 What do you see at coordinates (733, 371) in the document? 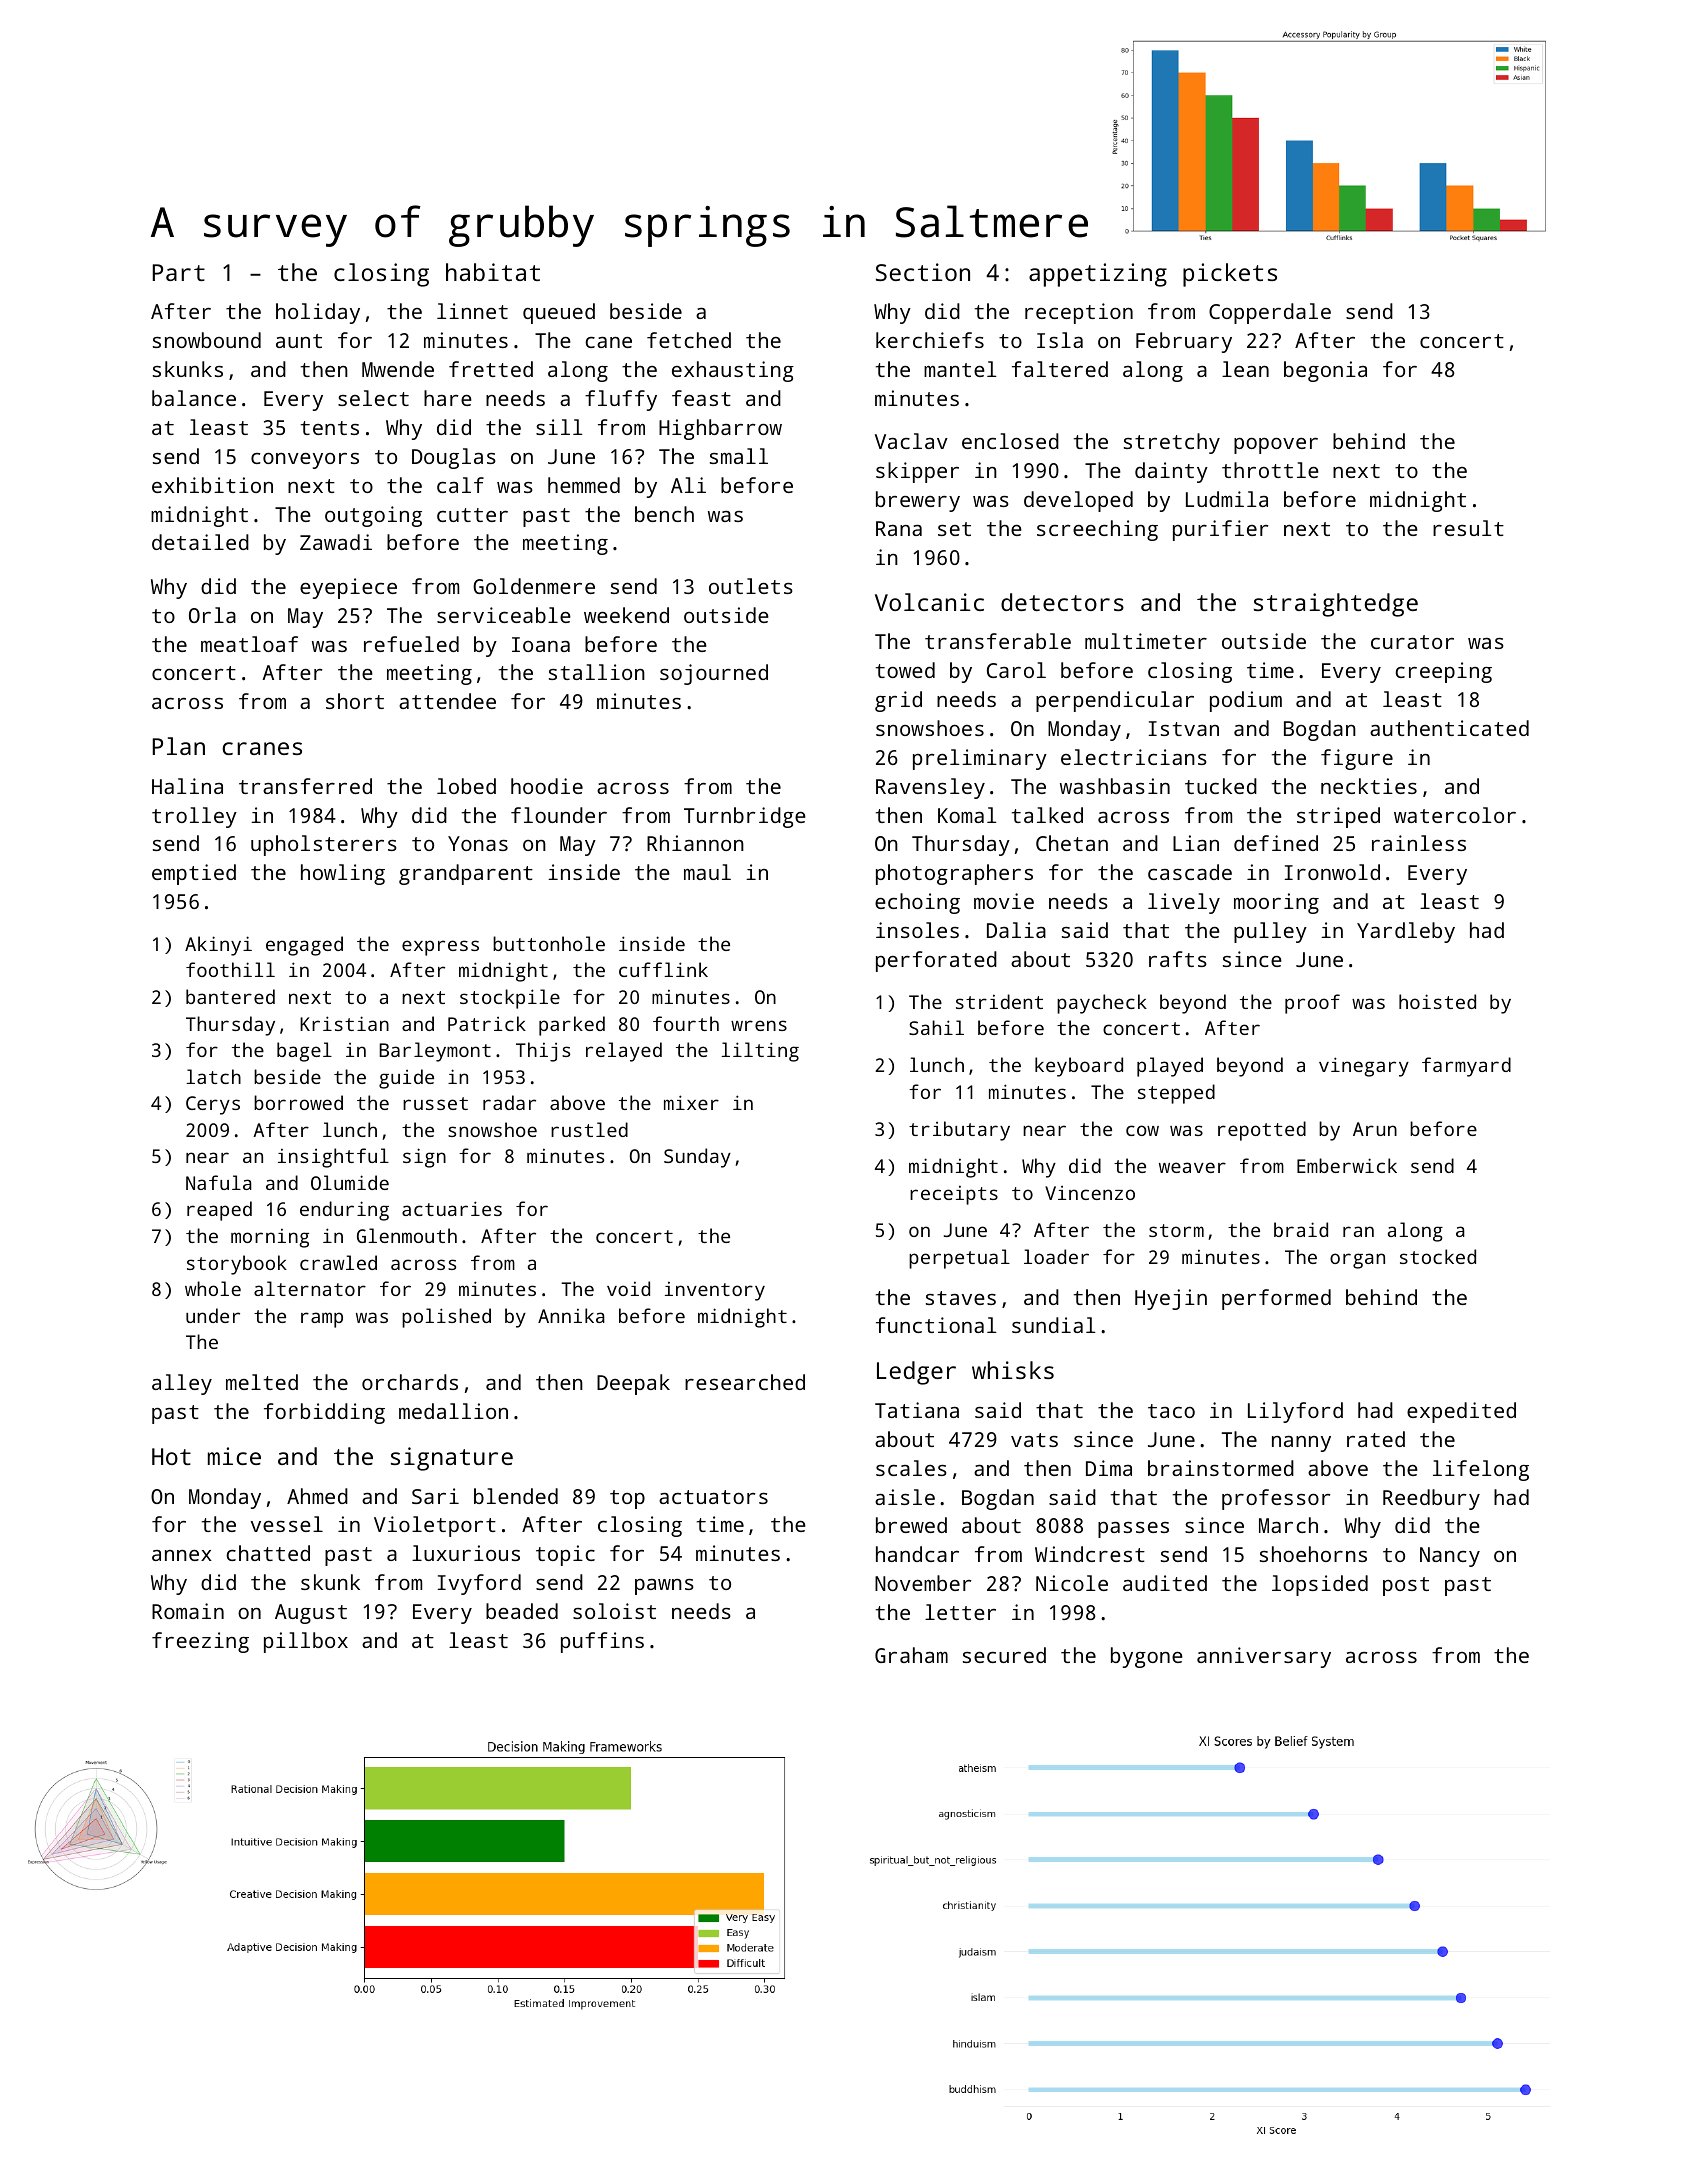
I see `exhausting` at bounding box center [733, 371].
